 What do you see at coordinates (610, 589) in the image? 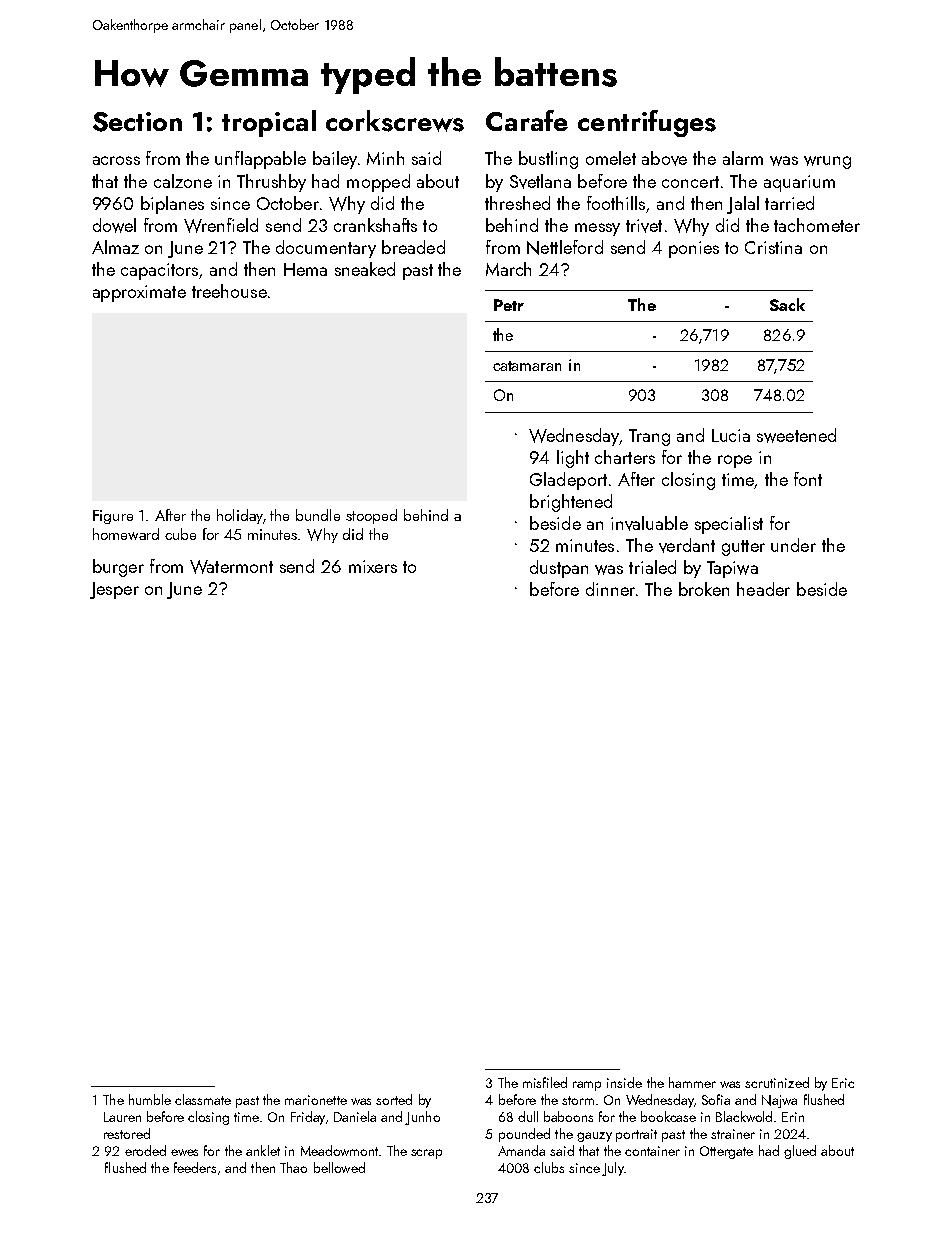
I see `dinner` at bounding box center [610, 589].
